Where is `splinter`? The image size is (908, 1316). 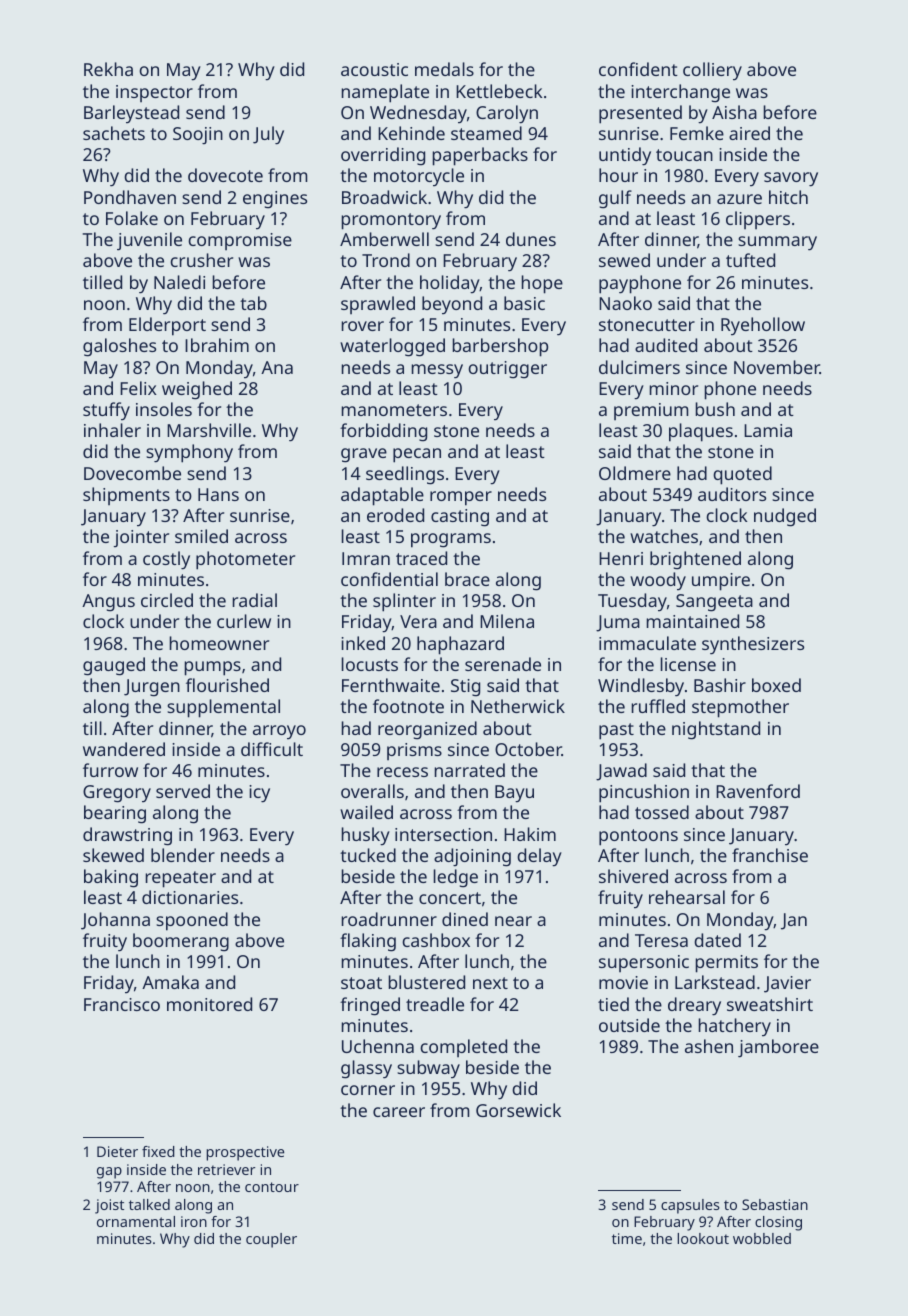 splinter is located at coordinates (404, 602).
